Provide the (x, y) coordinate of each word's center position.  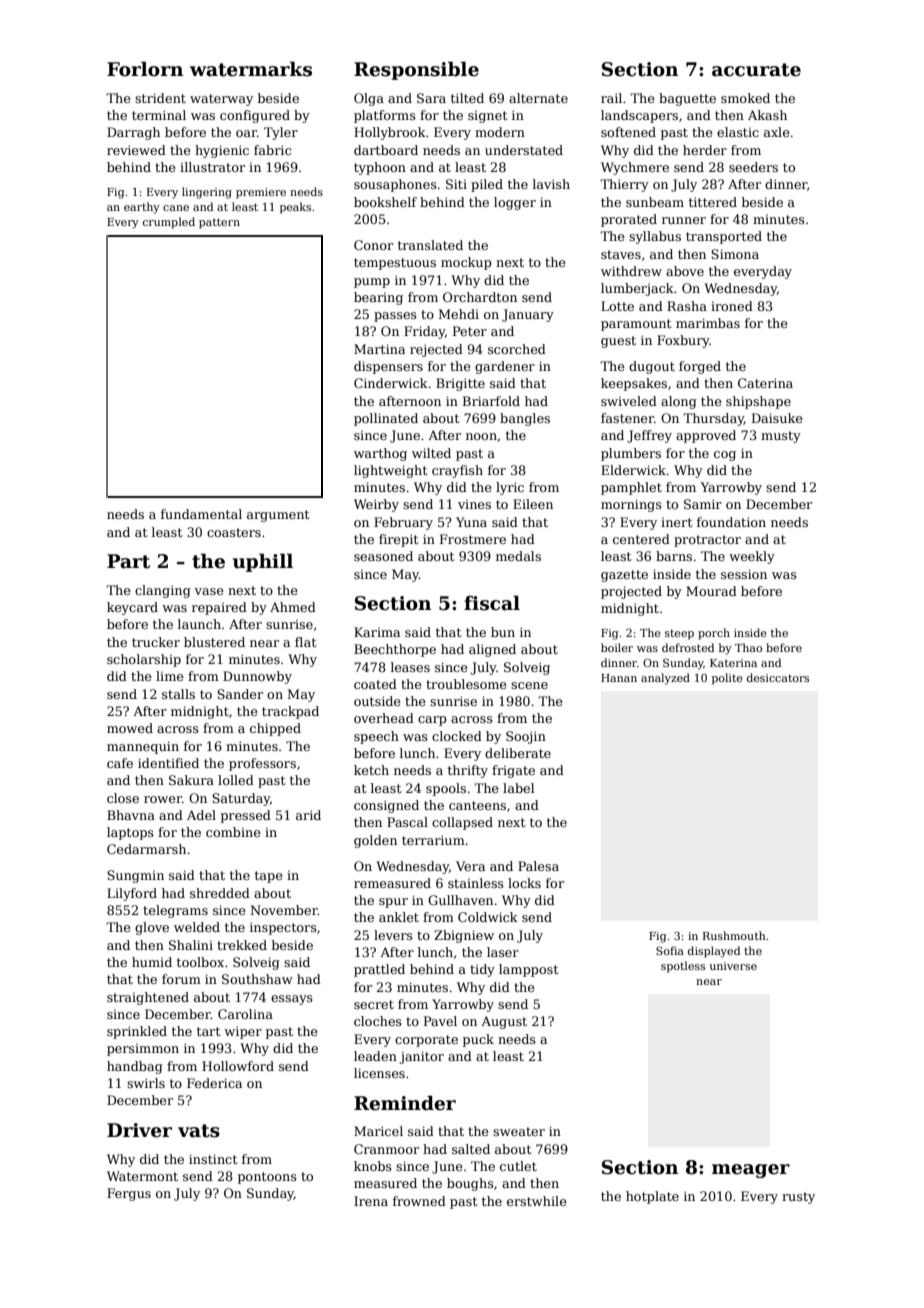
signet (487, 117)
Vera (470, 866)
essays (292, 1000)
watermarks (251, 69)
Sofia (670, 950)
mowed (130, 728)
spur (393, 903)
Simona (735, 254)
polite (727, 679)
